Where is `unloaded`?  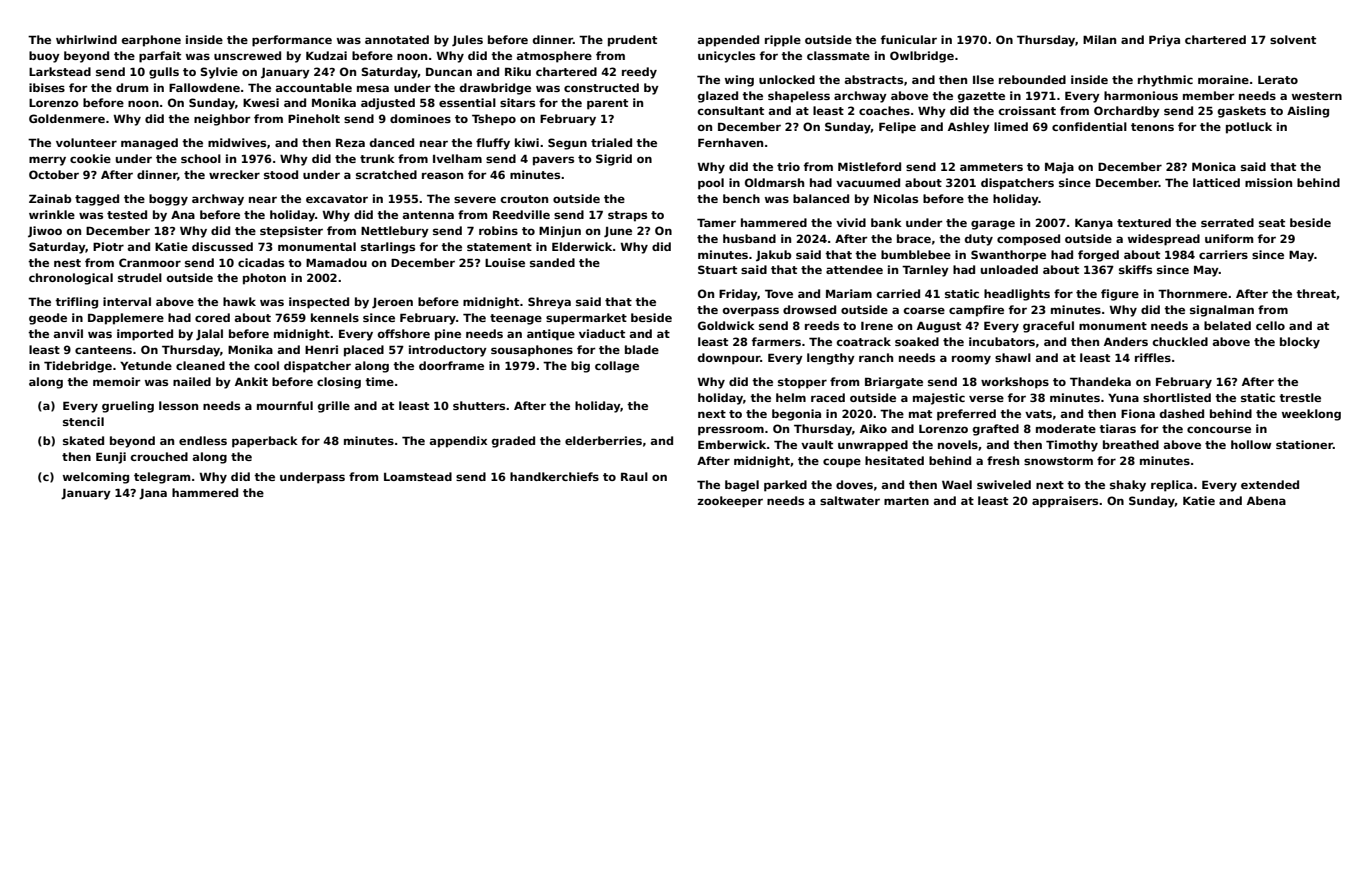 unloaded is located at coordinates (1009, 269).
